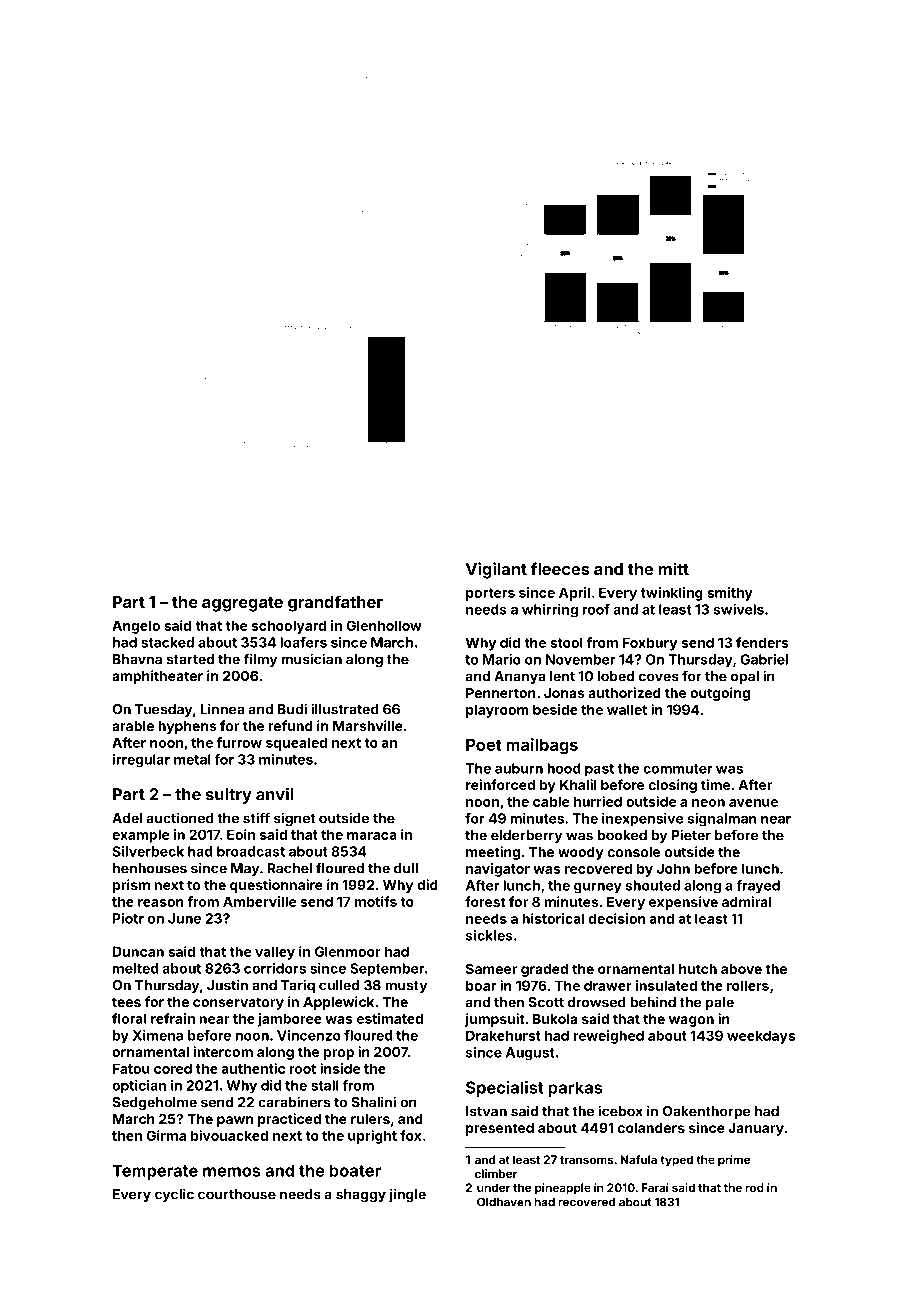 This screenshot has width=908, height=1316. Describe the element at coordinates (406, 987) in the screenshot. I see `musty` at that location.
